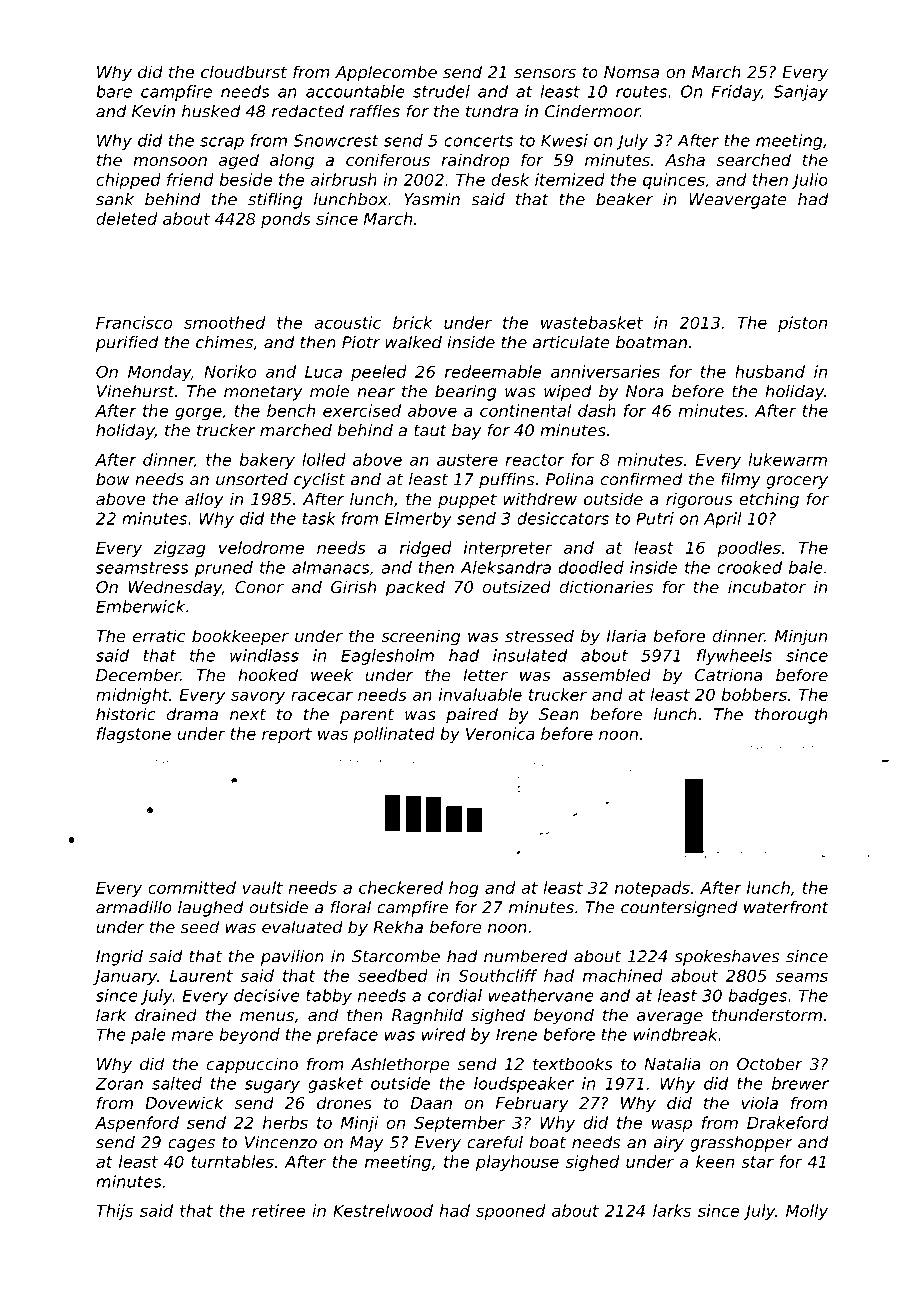 This screenshot has width=924, height=1308. Describe the element at coordinates (729, 674) in the screenshot. I see `Catriona` at that location.
